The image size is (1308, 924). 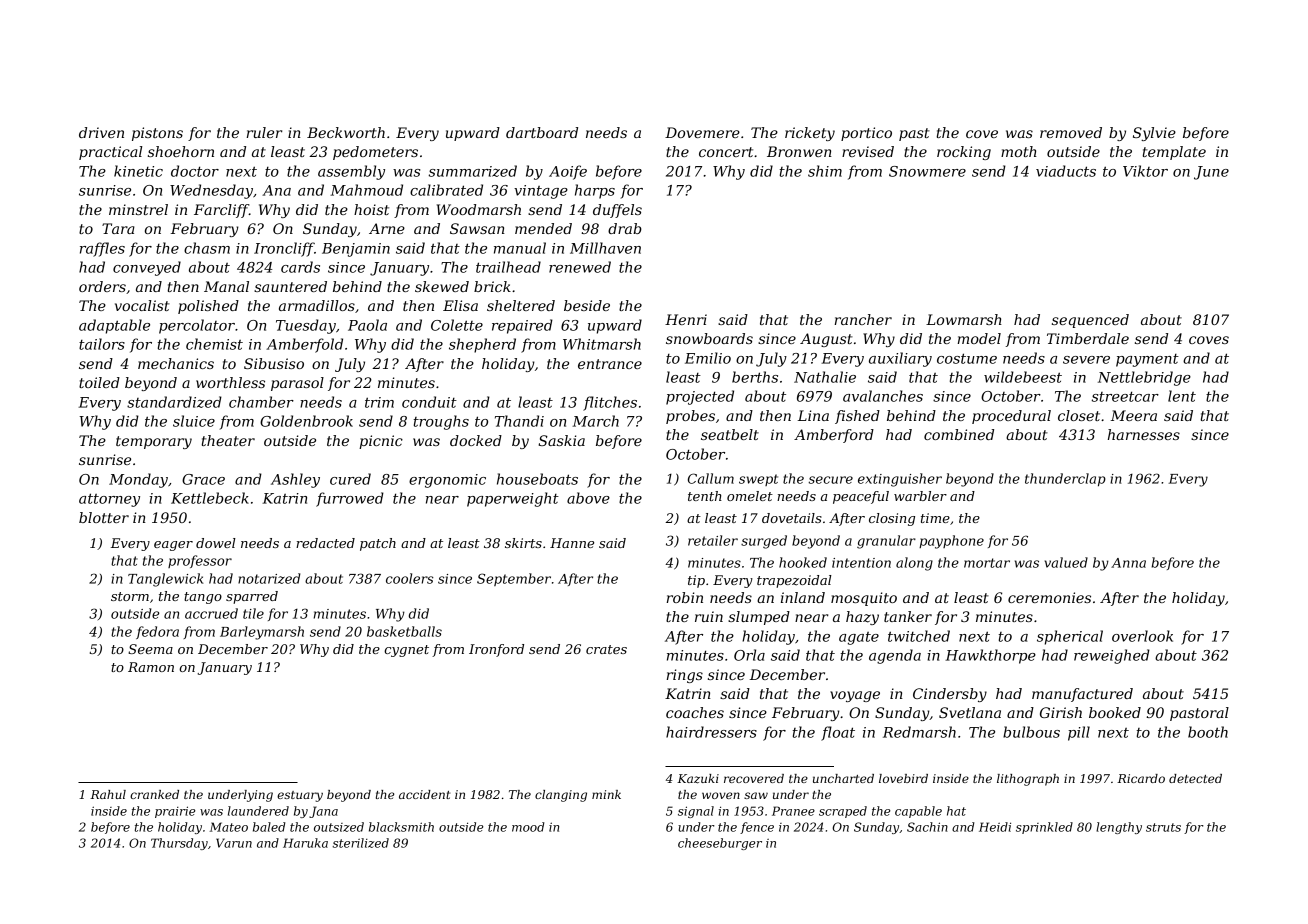 I want to click on Tanglewick, so click(x=166, y=580).
